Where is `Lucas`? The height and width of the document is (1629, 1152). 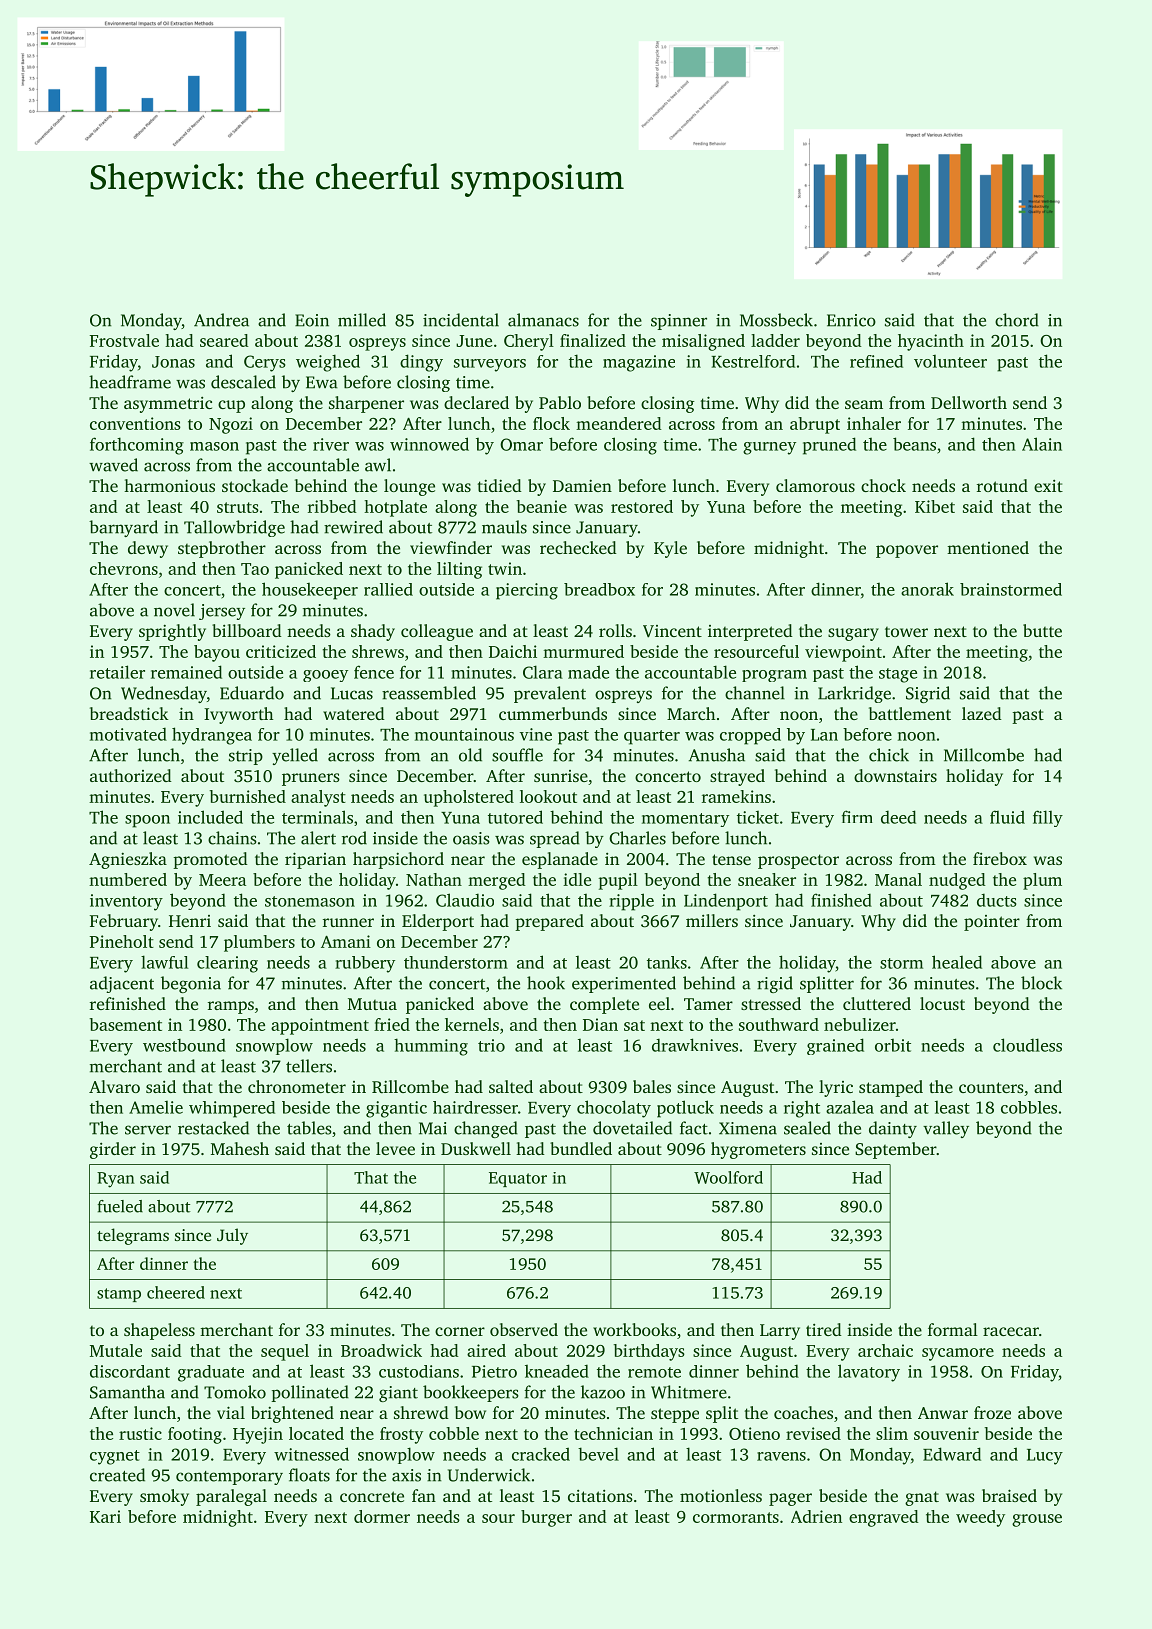 Lucas is located at coordinates (352, 693).
